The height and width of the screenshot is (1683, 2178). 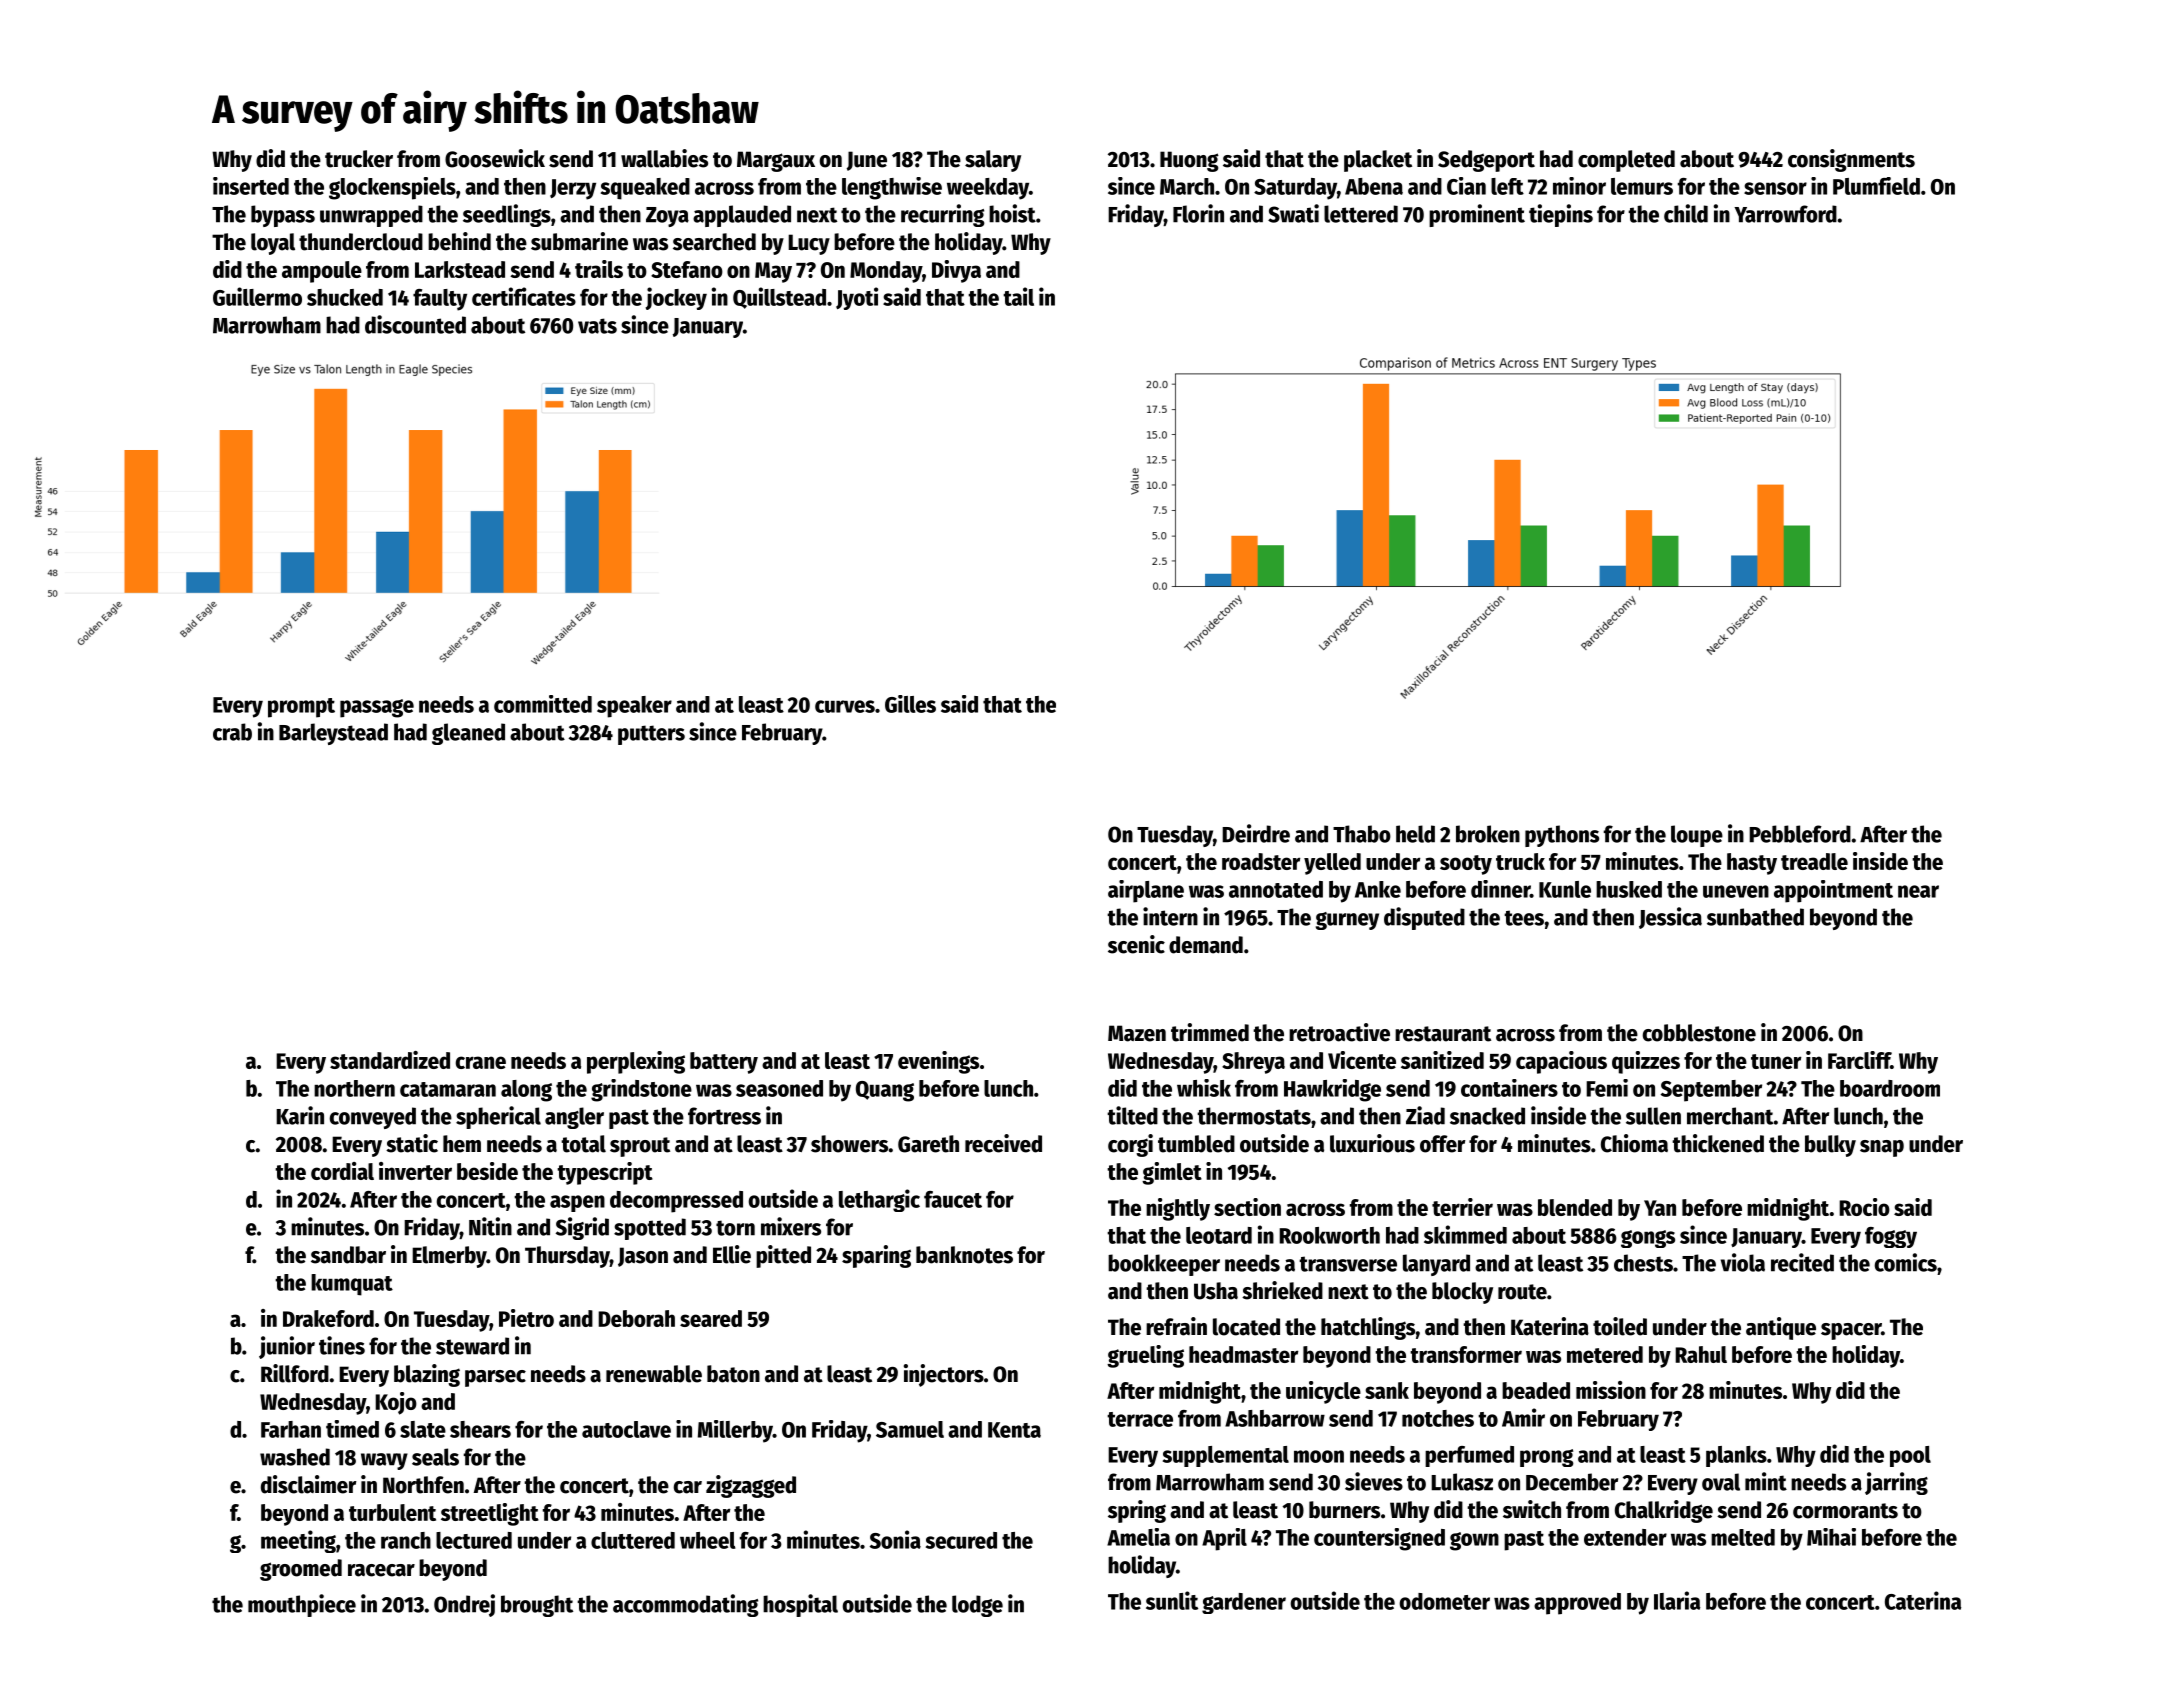 I want to click on sandbar, so click(x=348, y=1255).
